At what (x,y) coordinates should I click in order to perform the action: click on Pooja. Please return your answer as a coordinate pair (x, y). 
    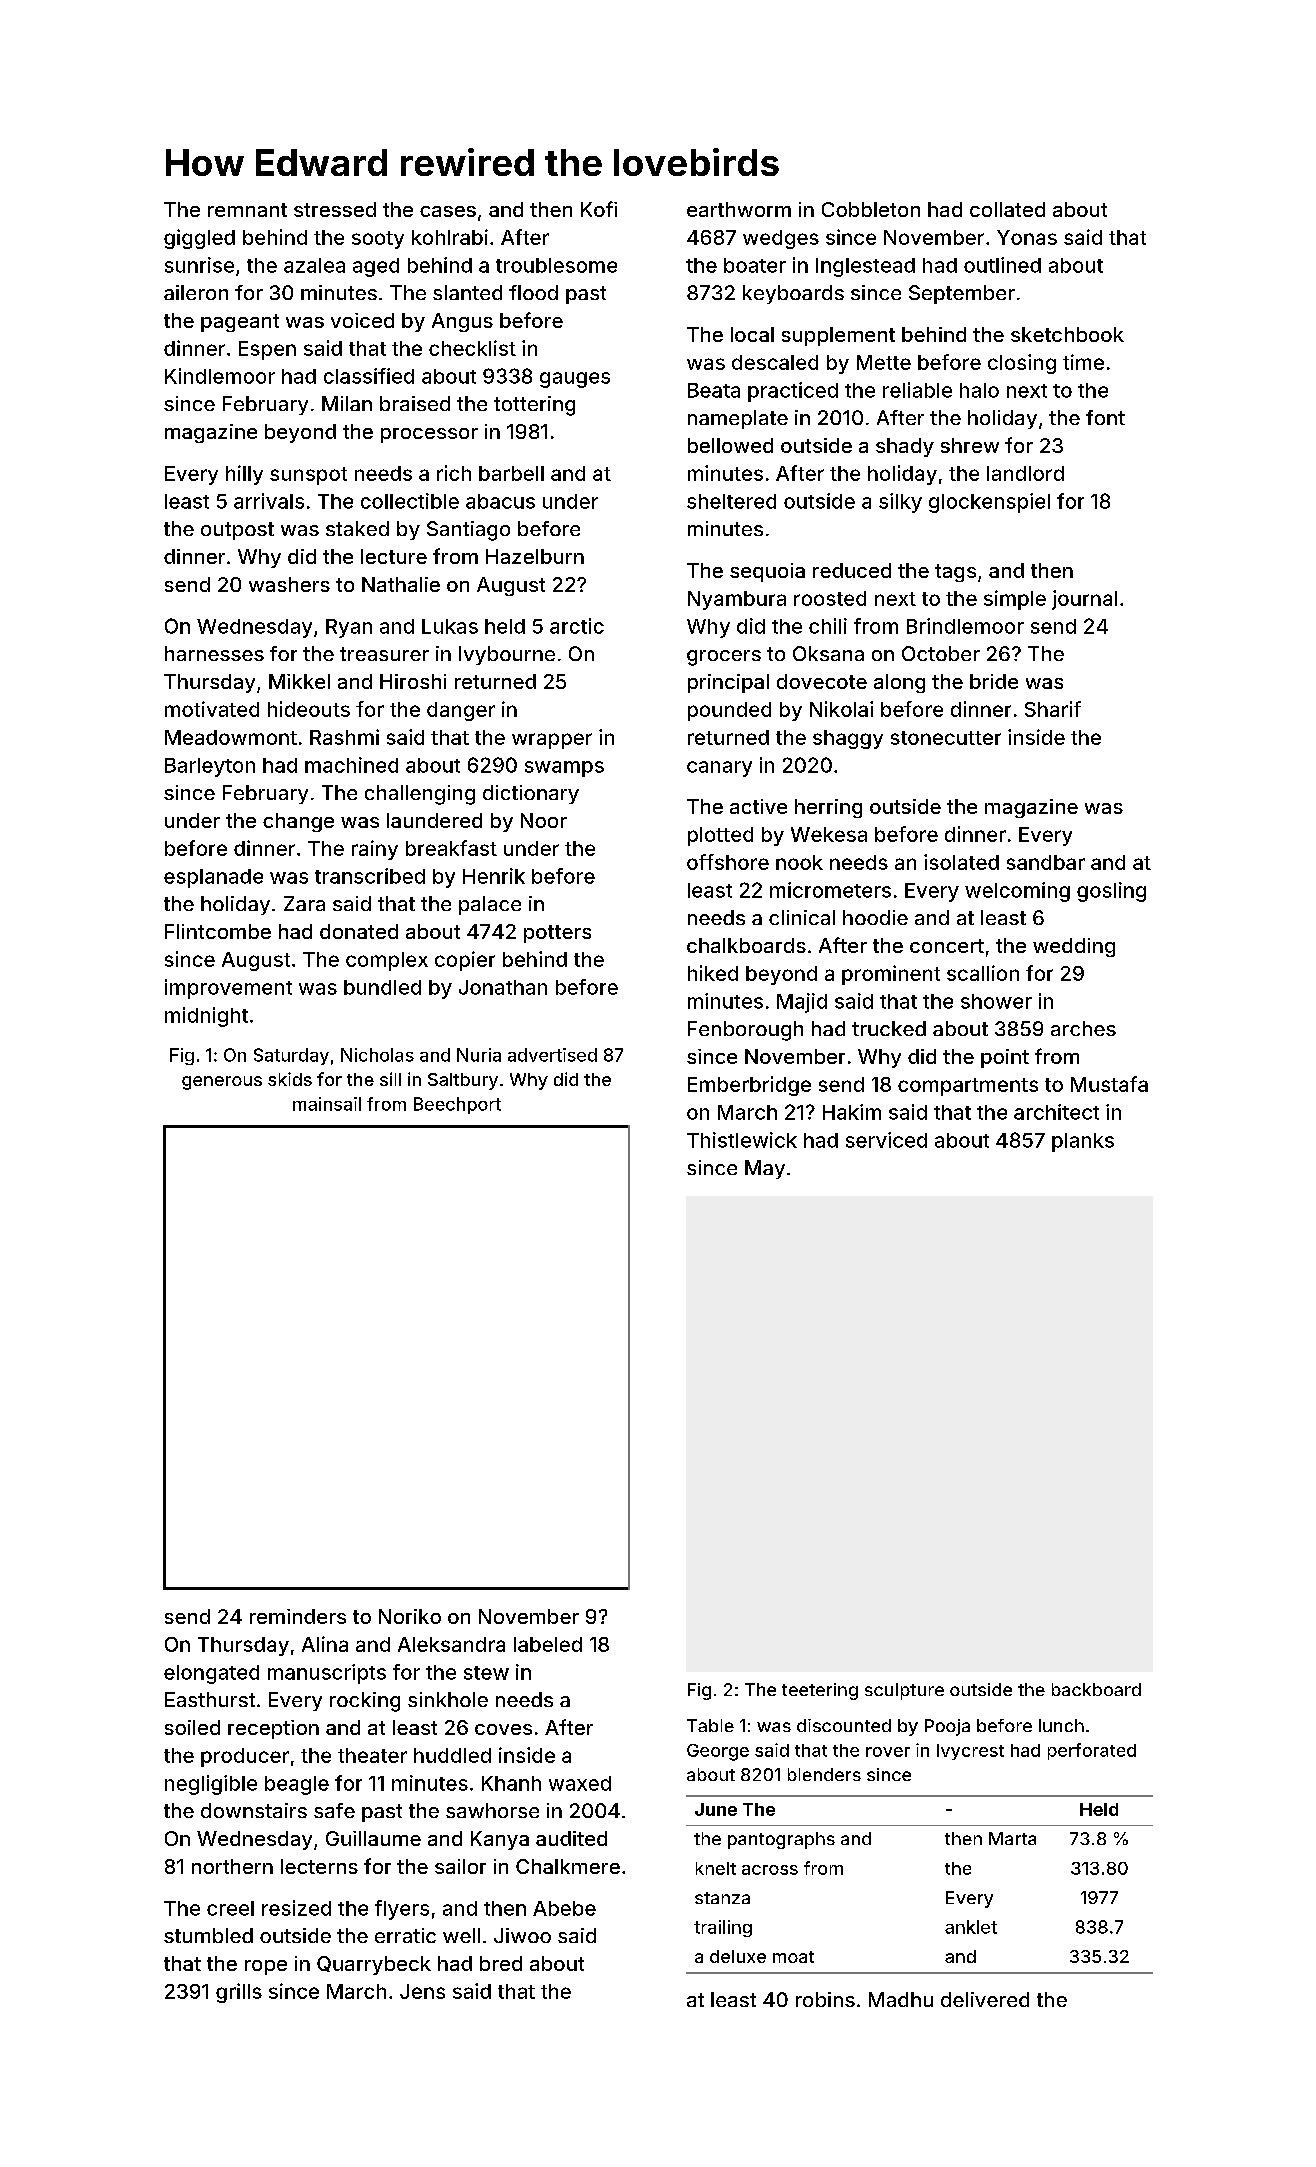
    Looking at the image, I should click on (947, 1727).
